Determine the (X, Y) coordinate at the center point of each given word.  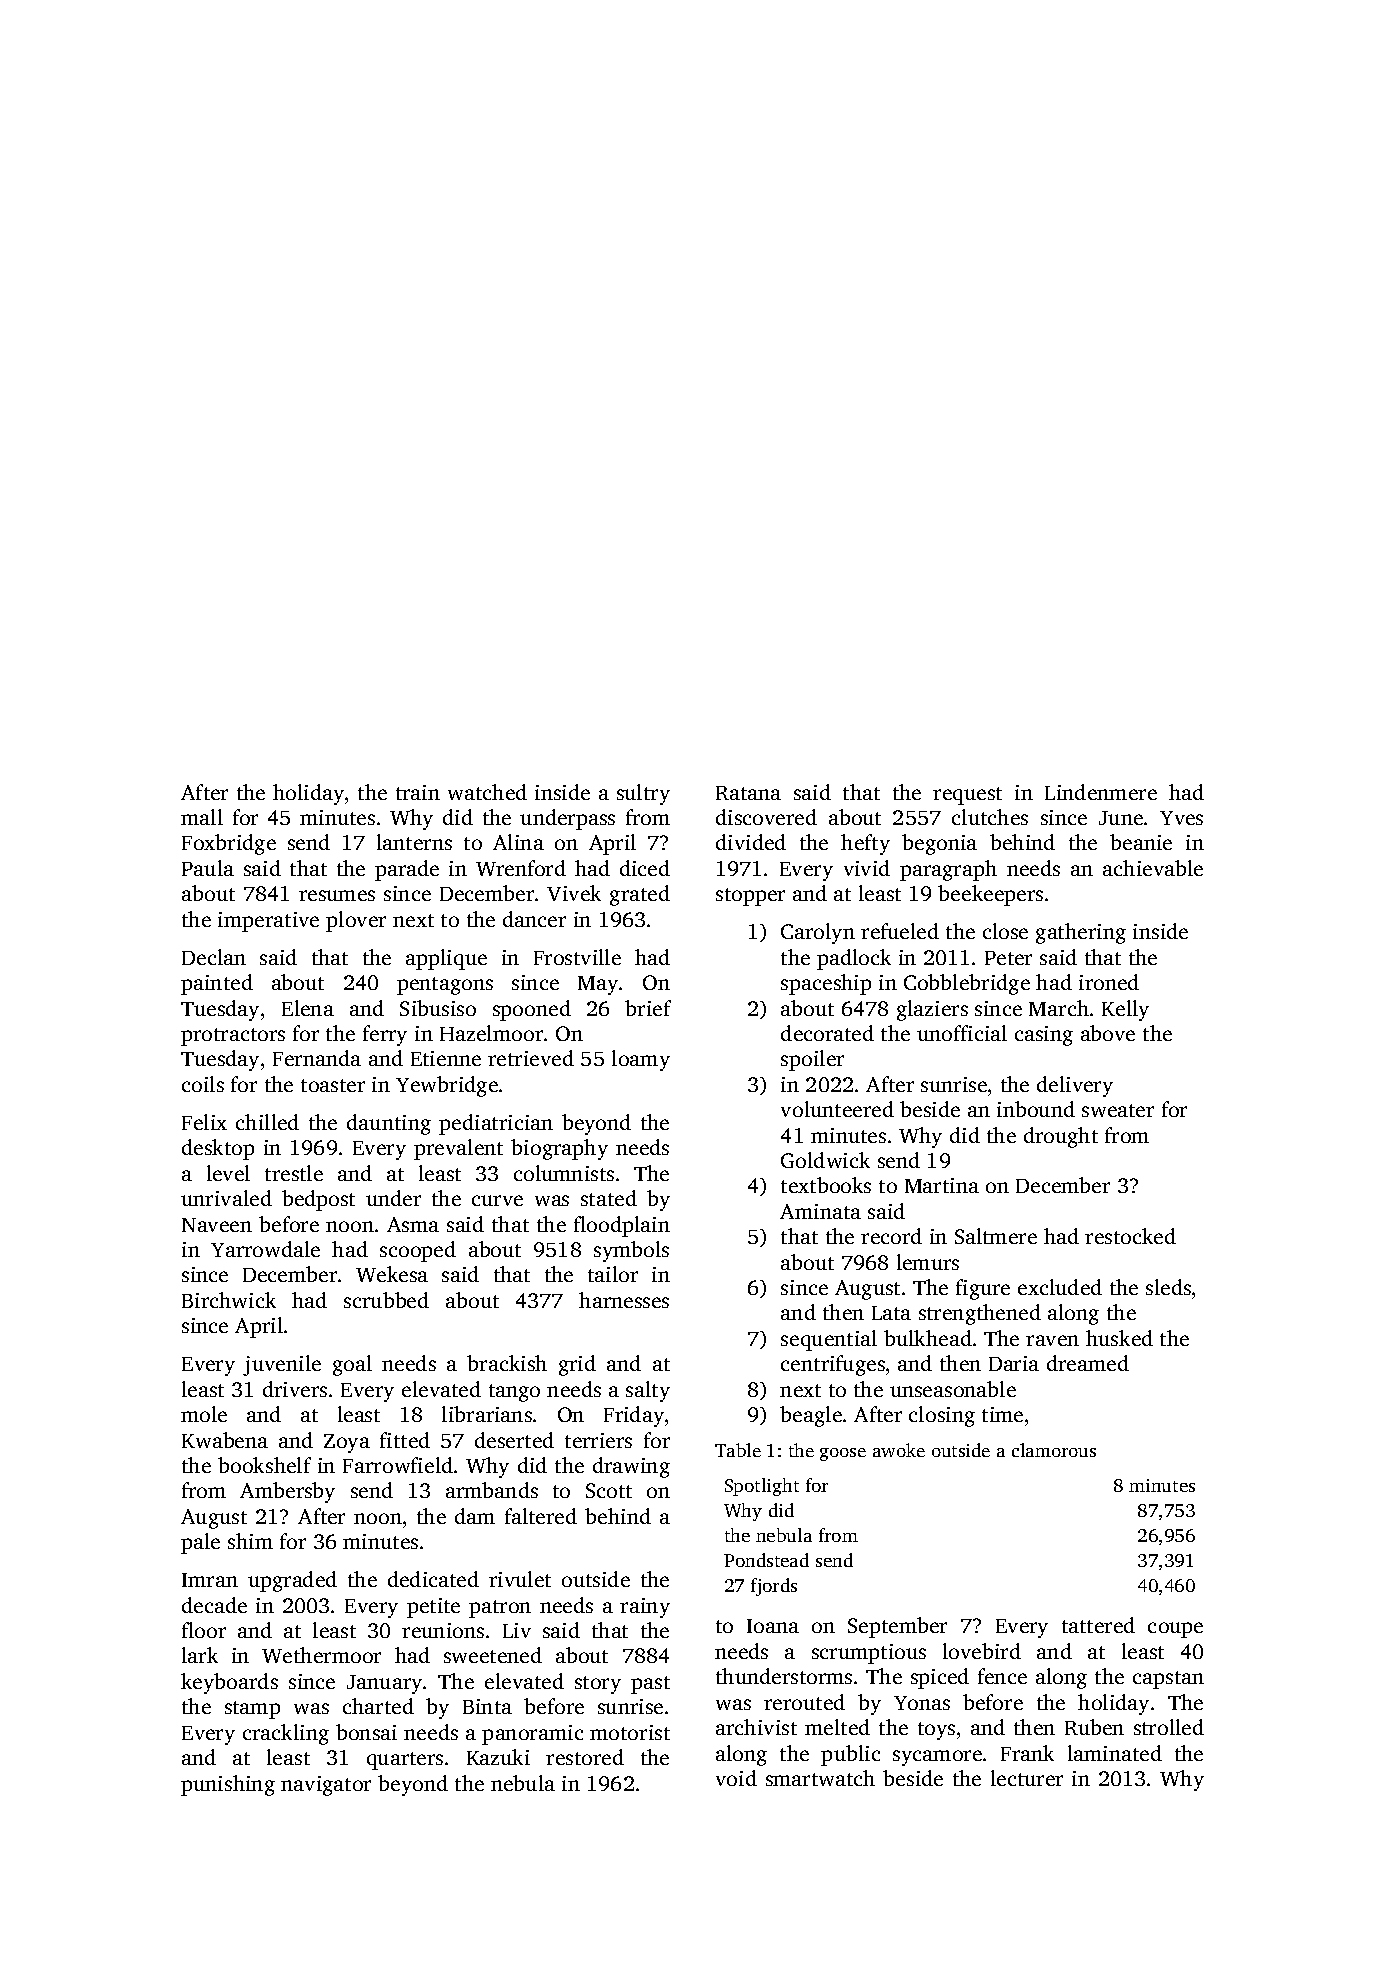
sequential (829, 1340)
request (967, 796)
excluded (1060, 1287)
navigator (326, 1786)
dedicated (433, 1579)
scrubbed (386, 1300)
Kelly (1125, 1010)
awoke (899, 1450)
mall (202, 817)
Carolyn (818, 933)
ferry (385, 1035)
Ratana (748, 793)
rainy (645, 1608)
